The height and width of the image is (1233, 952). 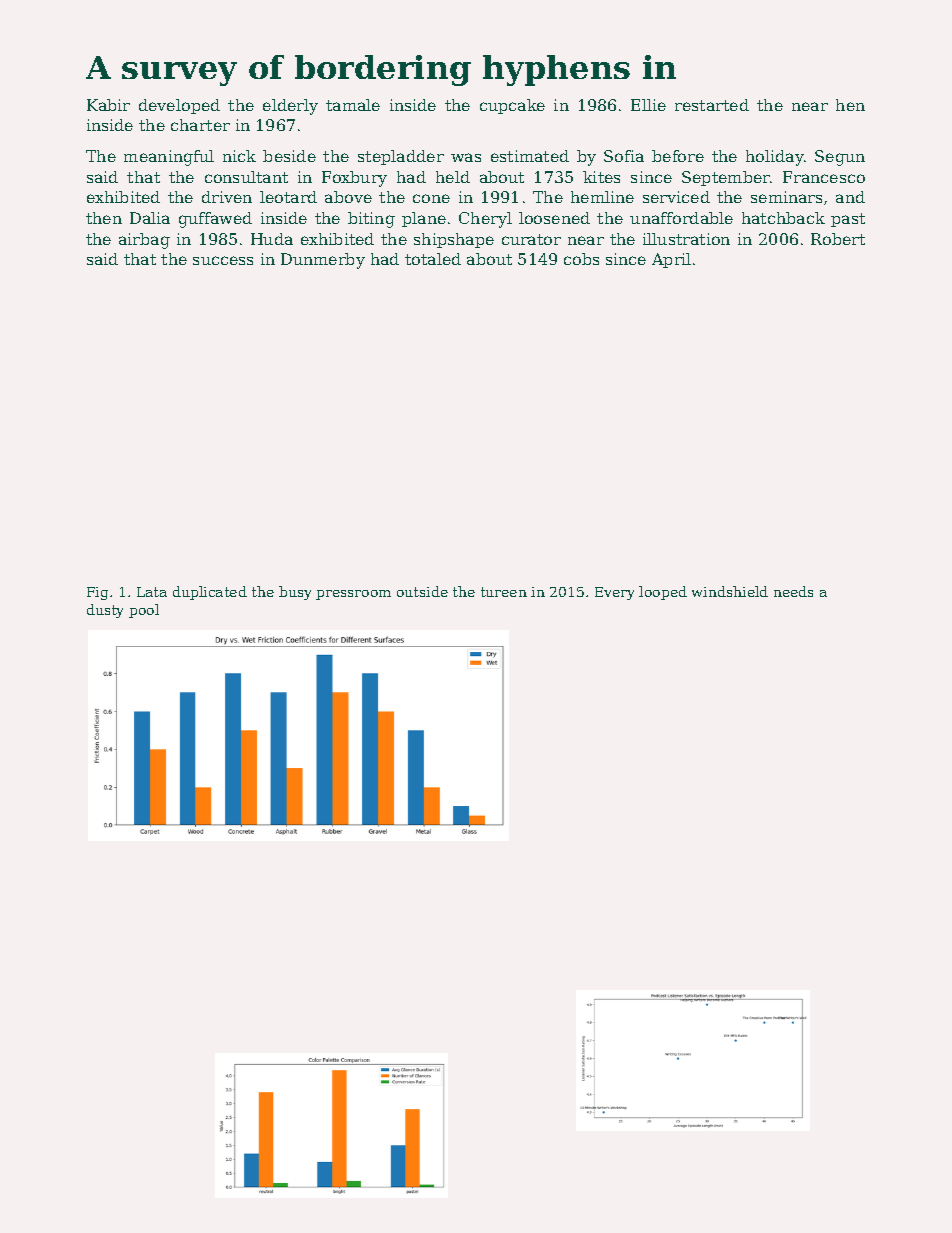 What do you see at coordinates (144, 611) in the image?
I see `pool` at bounding box center [144, 611].
